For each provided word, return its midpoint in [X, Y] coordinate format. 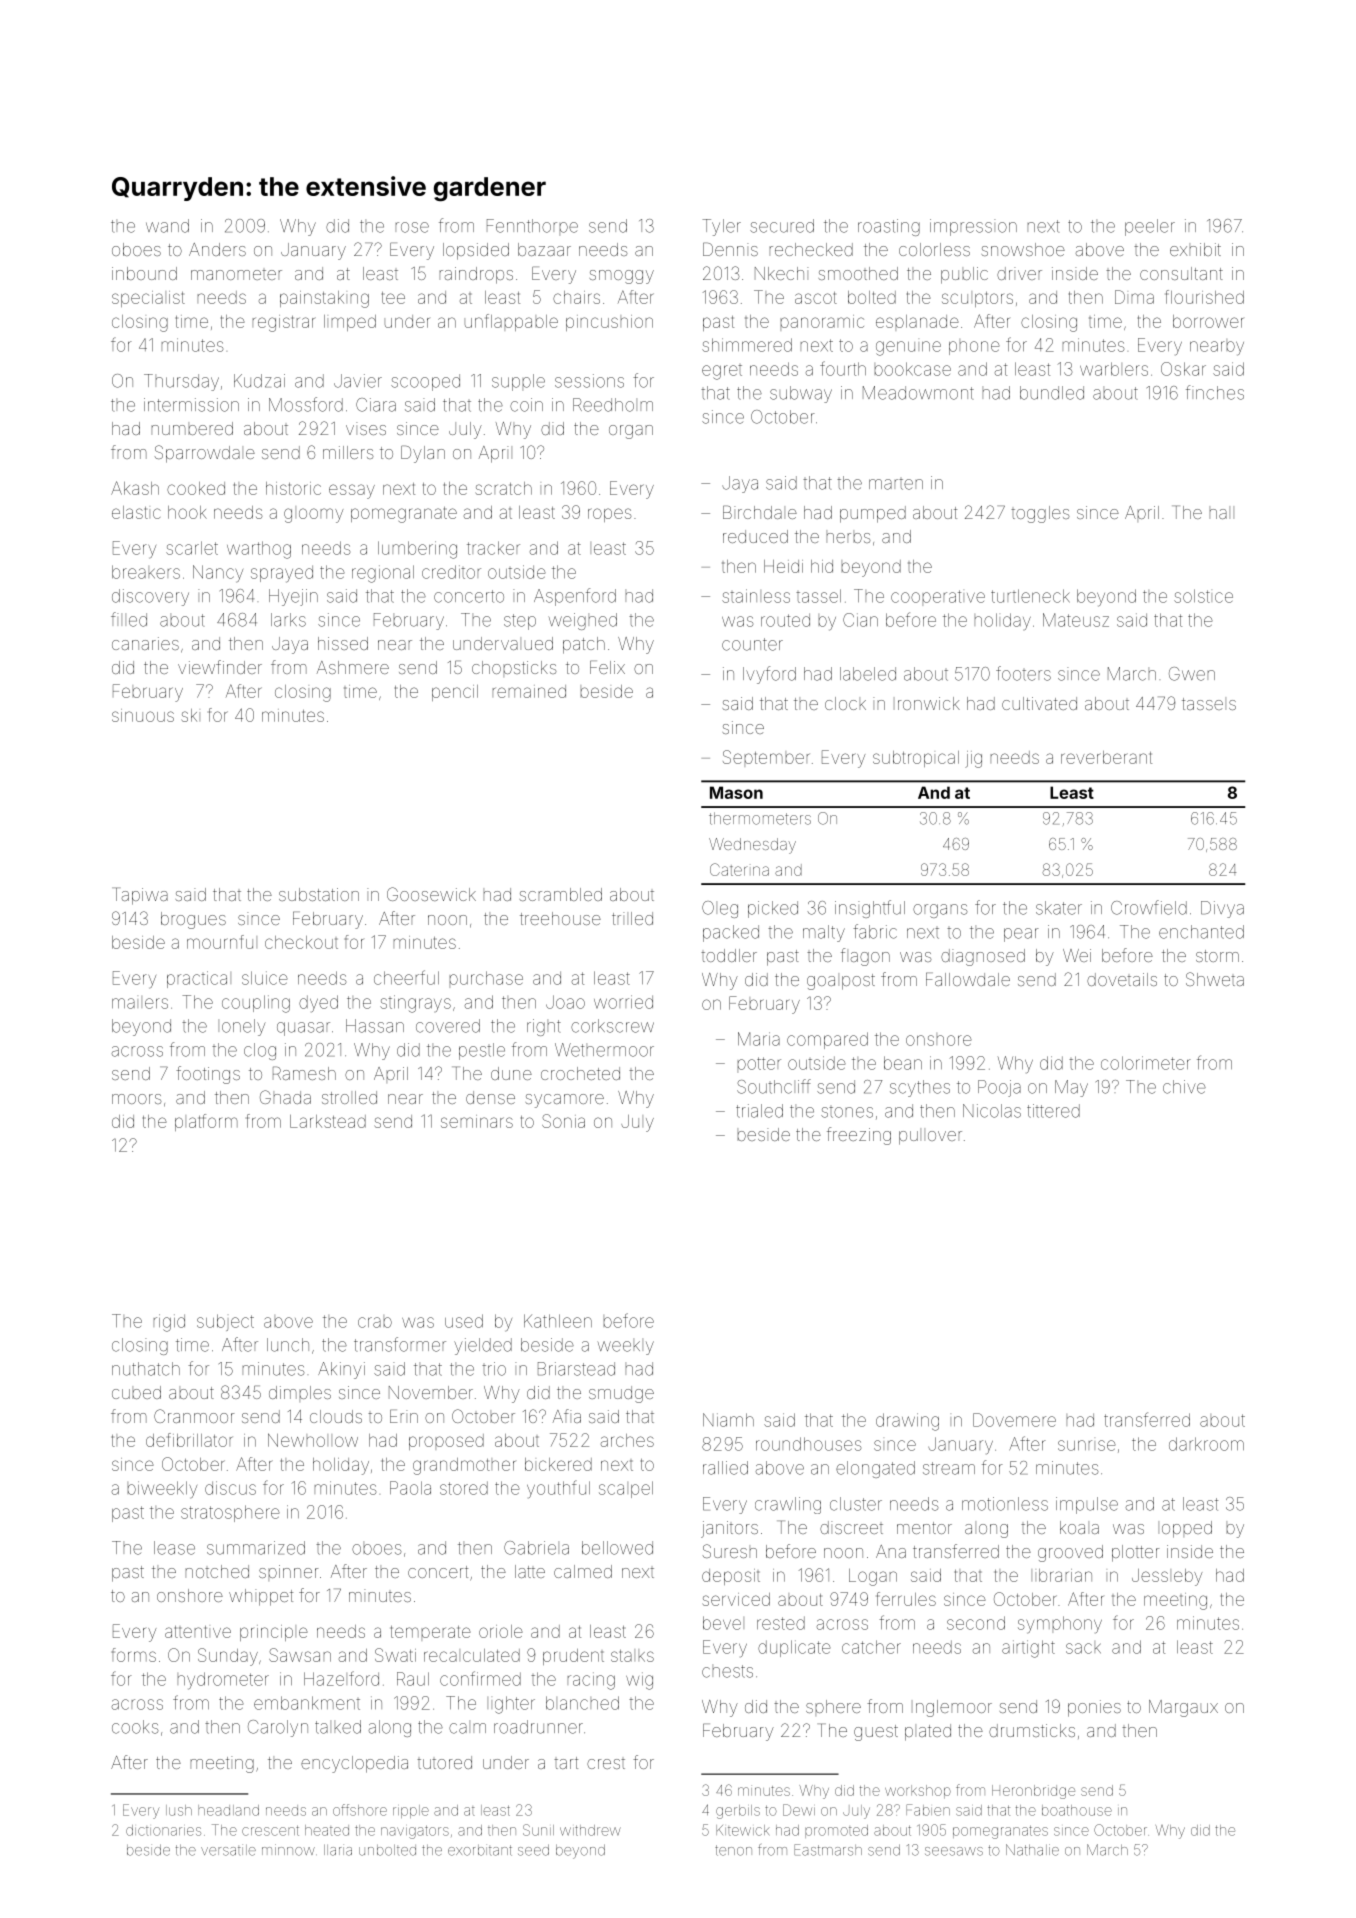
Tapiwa [140, 896]
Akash [135, 488]
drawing [907, 1422]
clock [845, 703]
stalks [632, 1656]
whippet [261, 1597]
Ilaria [338, 1850]
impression [973, 227]
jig [973, 759]
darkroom [1206, 1444]
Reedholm [613, 405]
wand [167, 226]
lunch [288, 1345]
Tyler [722, 227]
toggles [1040, 514]
